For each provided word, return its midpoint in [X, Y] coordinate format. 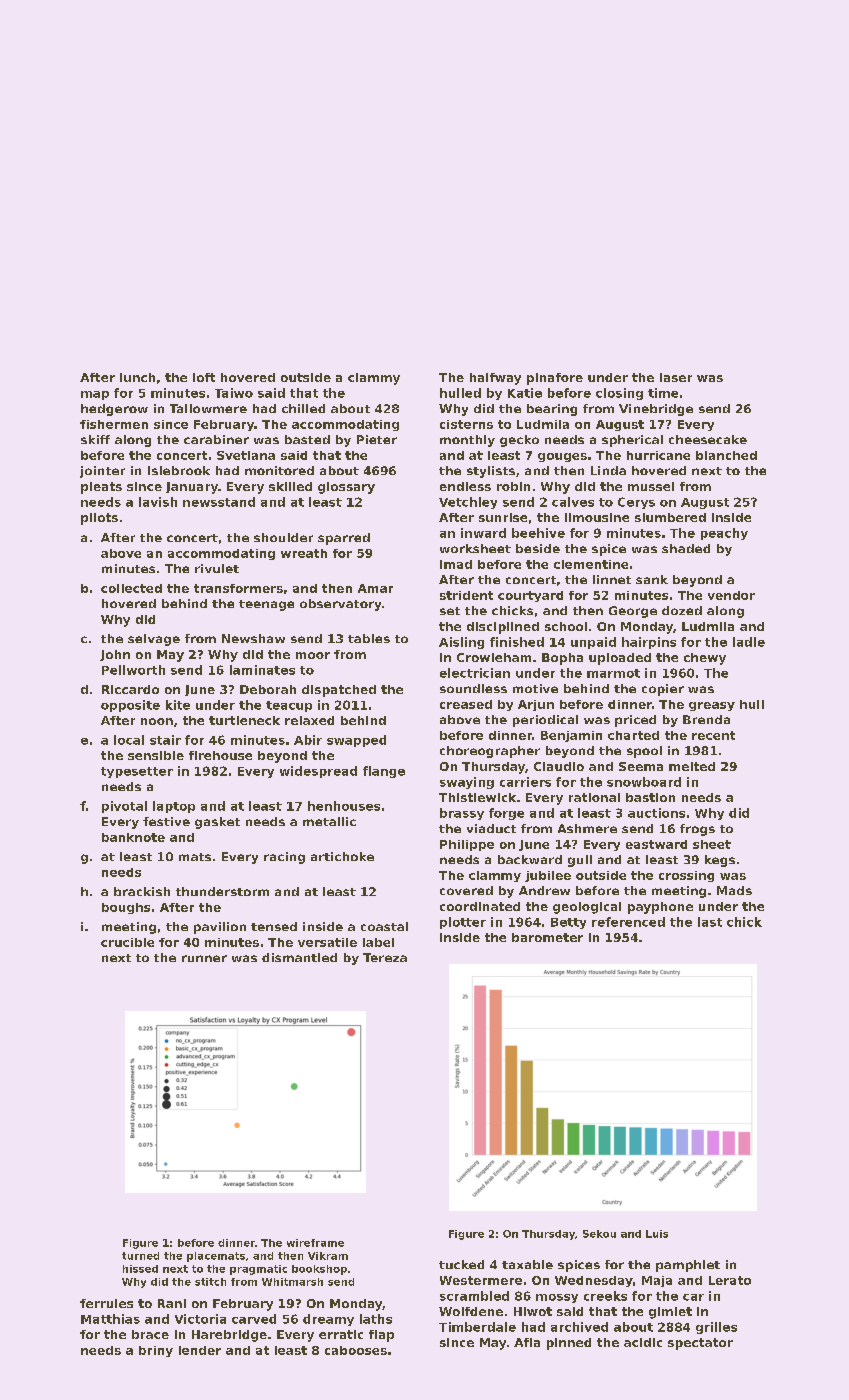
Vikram [328, 1256]
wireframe [315, 1243]
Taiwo [234, 393]
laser [676, 377]
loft [204, 377]
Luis [657, 1234]
